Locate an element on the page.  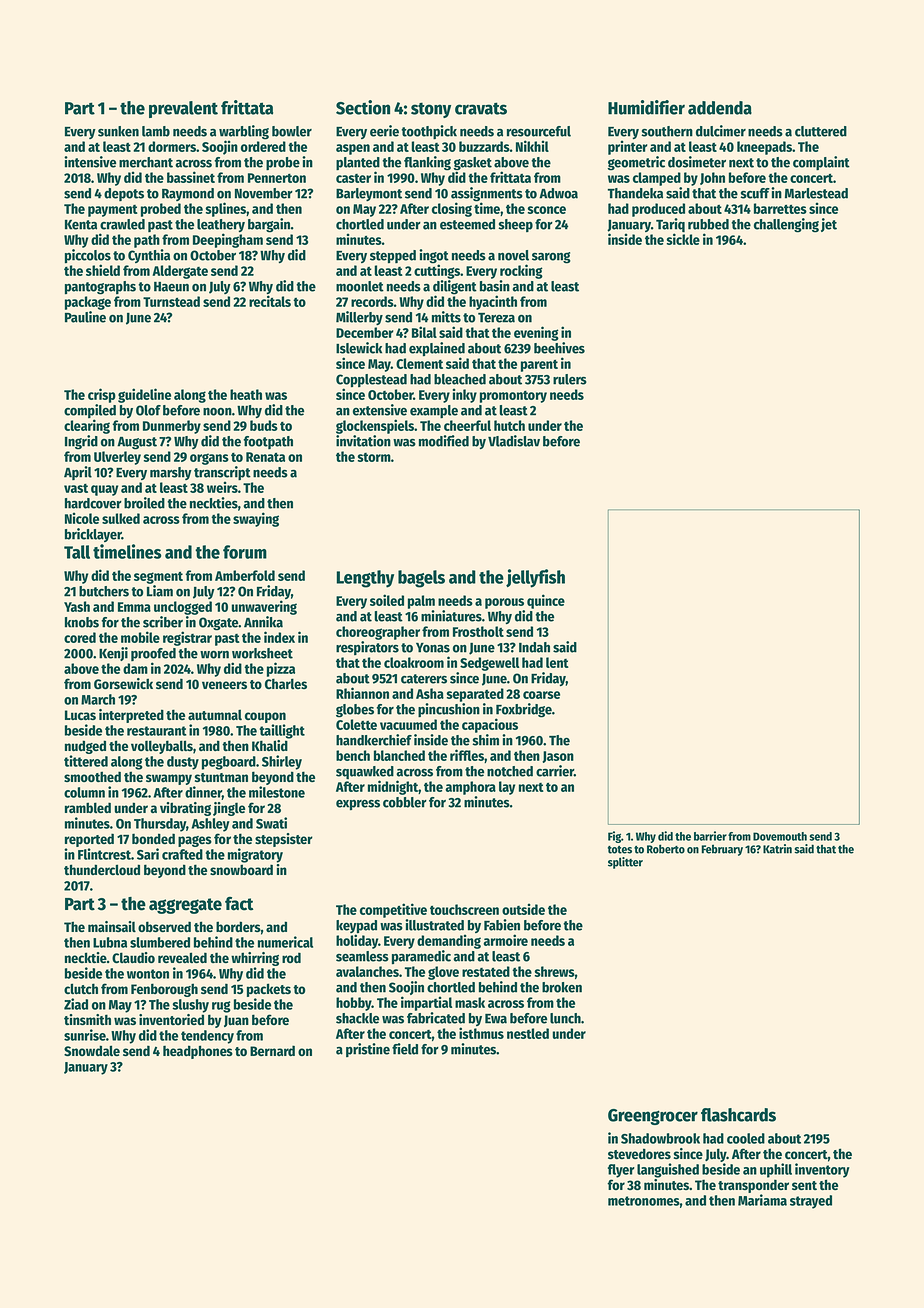
Snowdale is located at coordinates (92, 1050).
